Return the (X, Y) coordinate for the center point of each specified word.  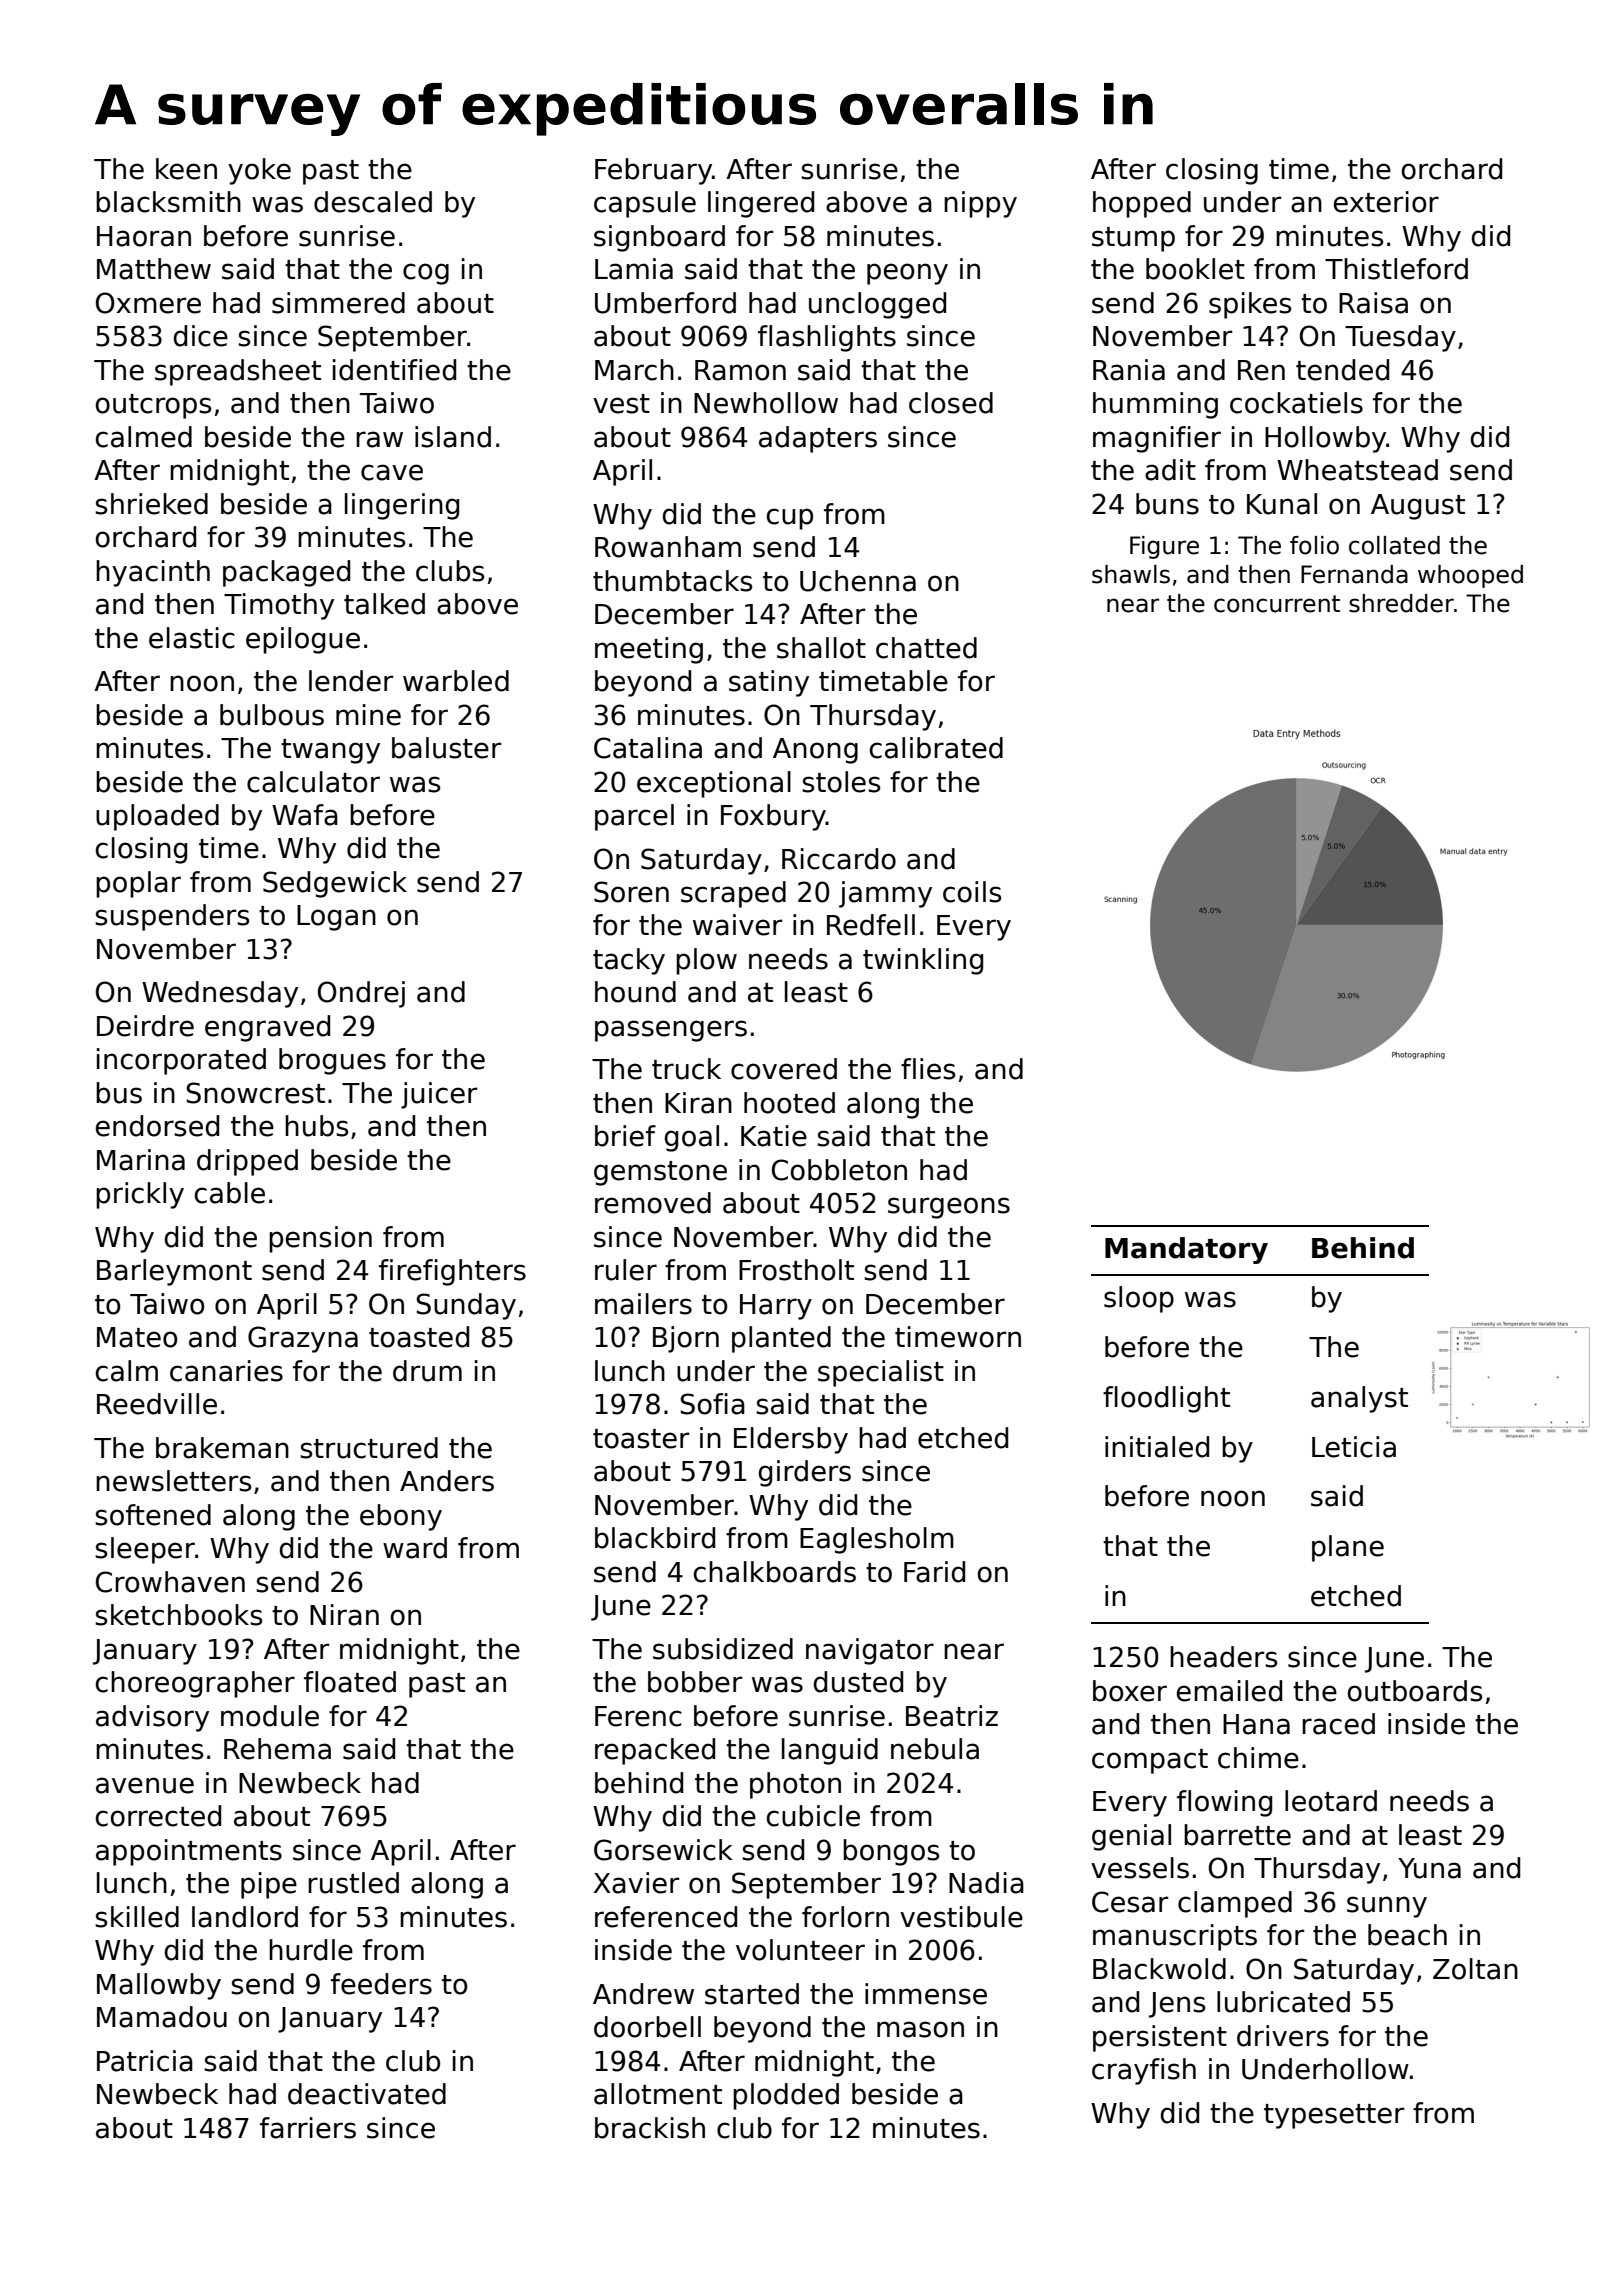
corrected (158, 1816)
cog (426, 274)
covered (784, 1069)
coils (972, 892)
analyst (1359, 1399)
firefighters (452, 1272)
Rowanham (668, 547)
